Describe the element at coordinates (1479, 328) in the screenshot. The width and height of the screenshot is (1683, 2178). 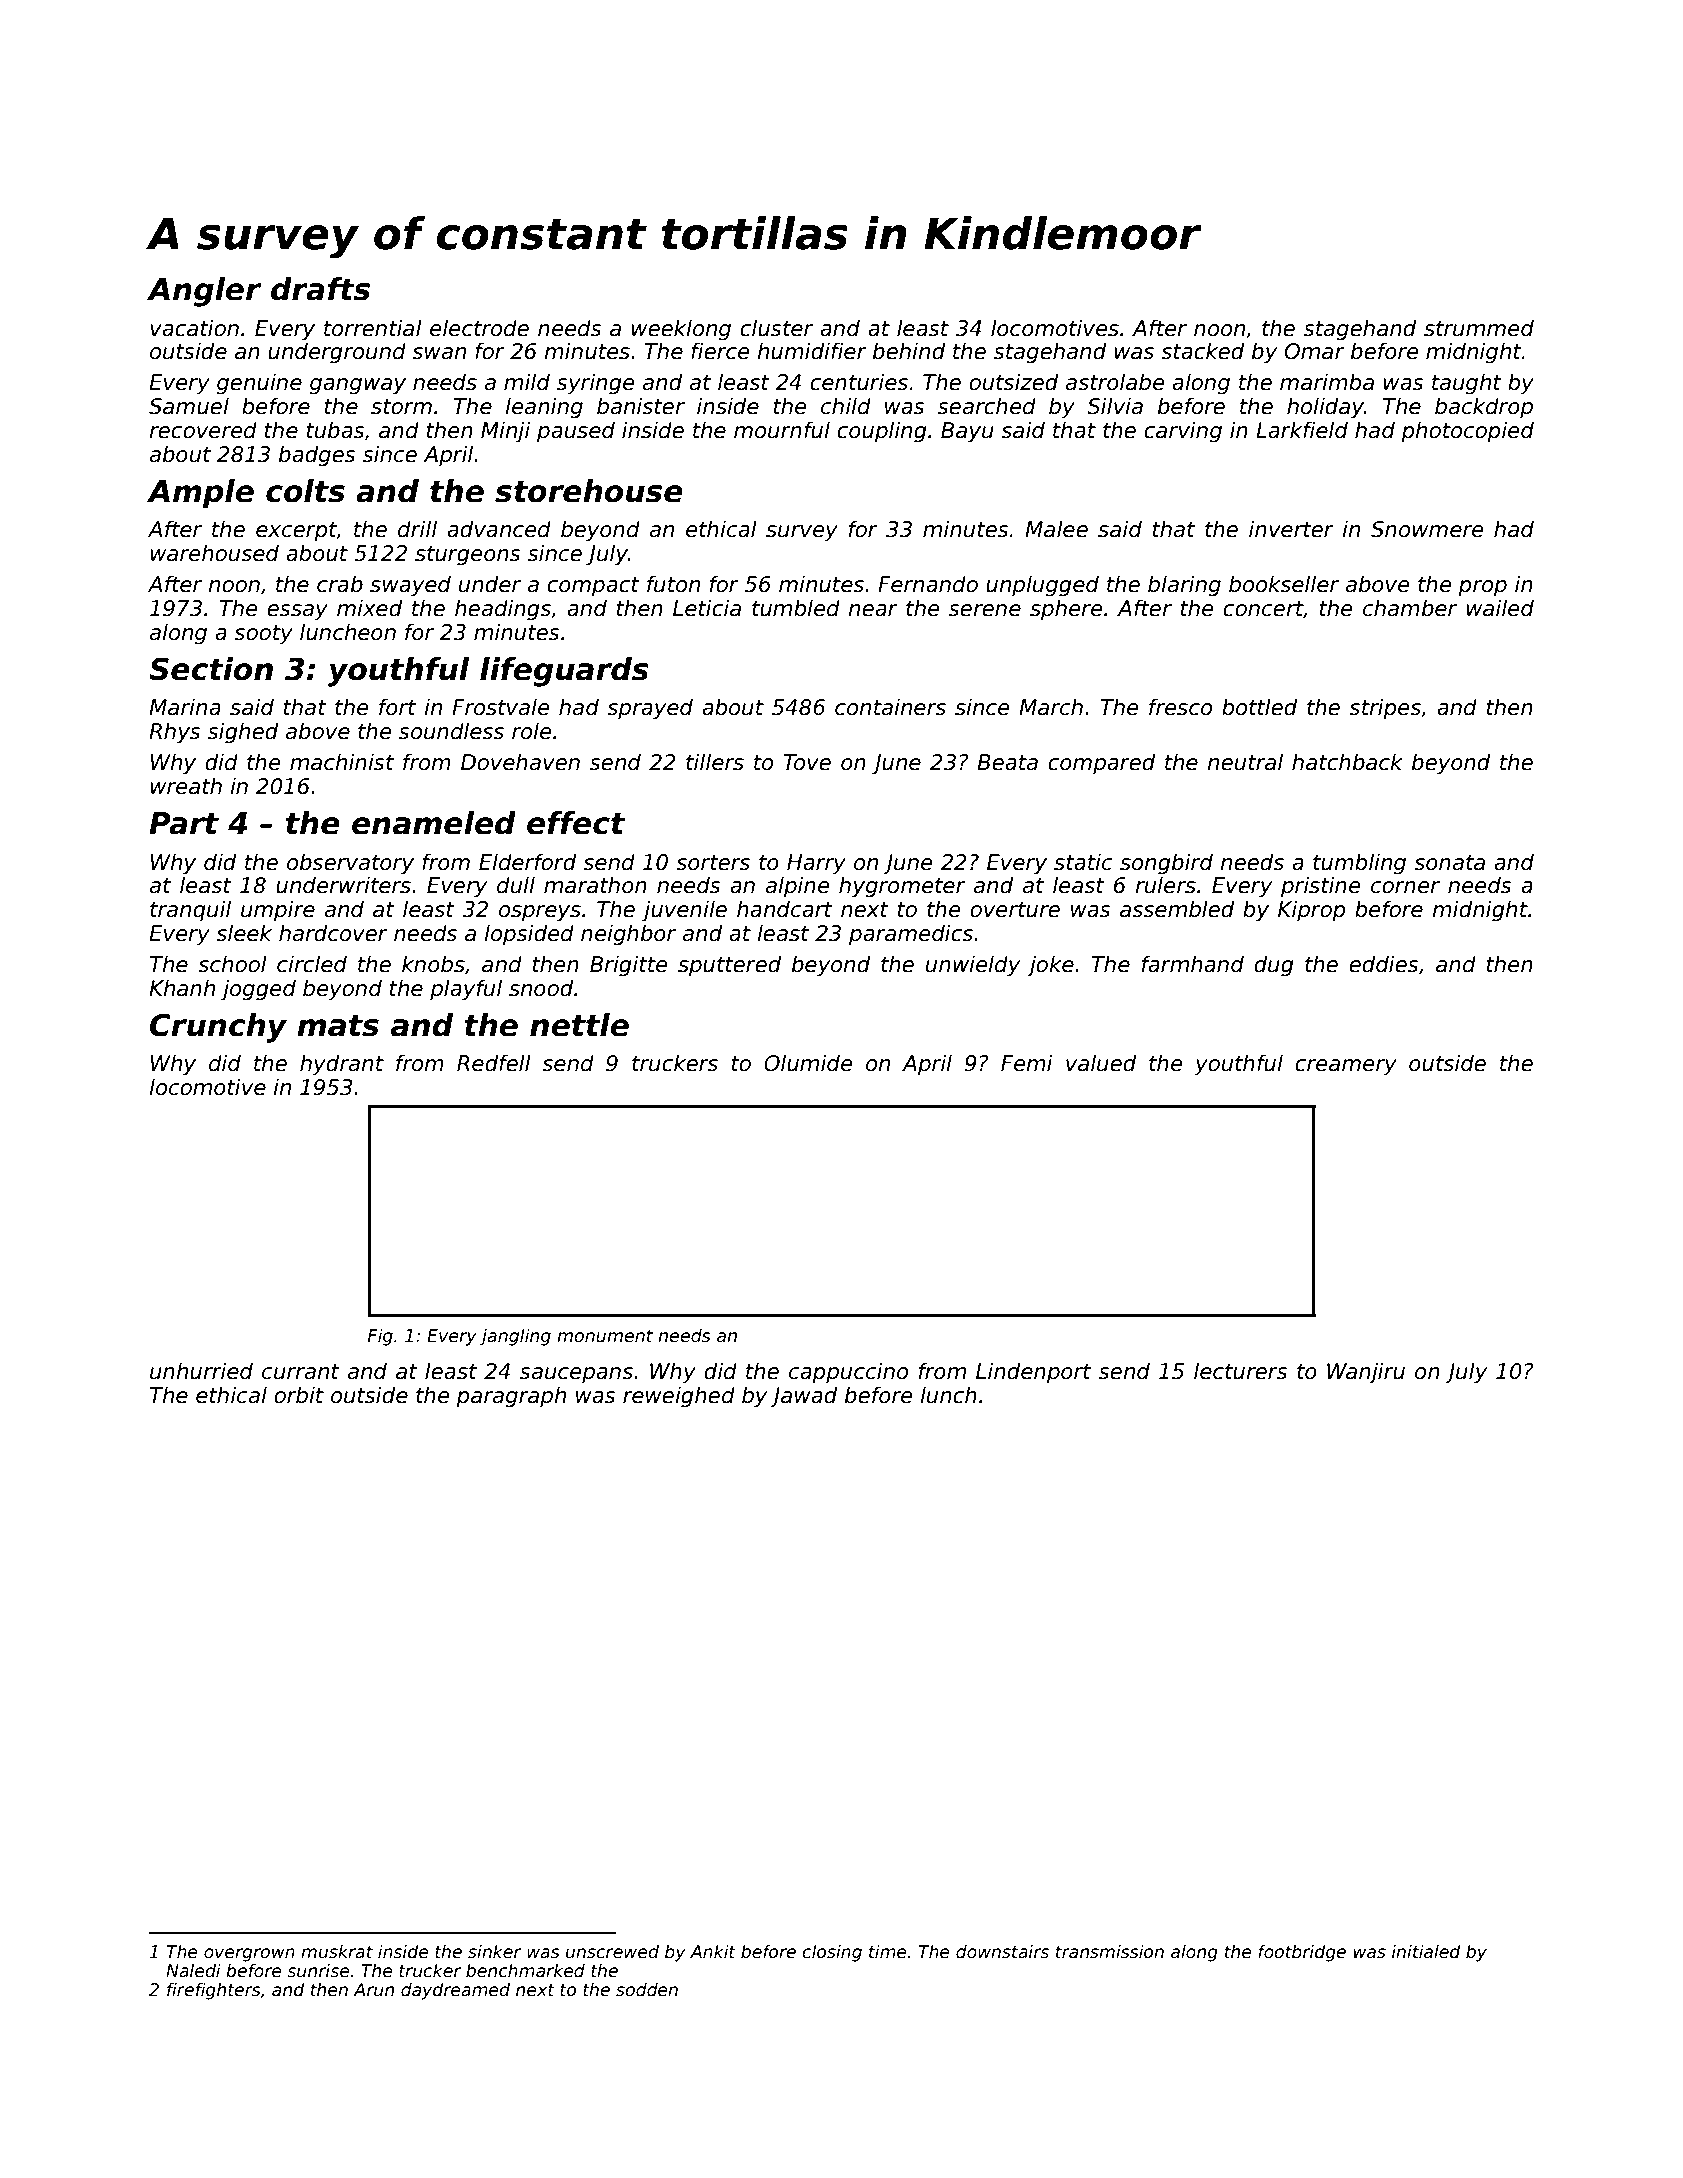
I see `strummed` at that location.
